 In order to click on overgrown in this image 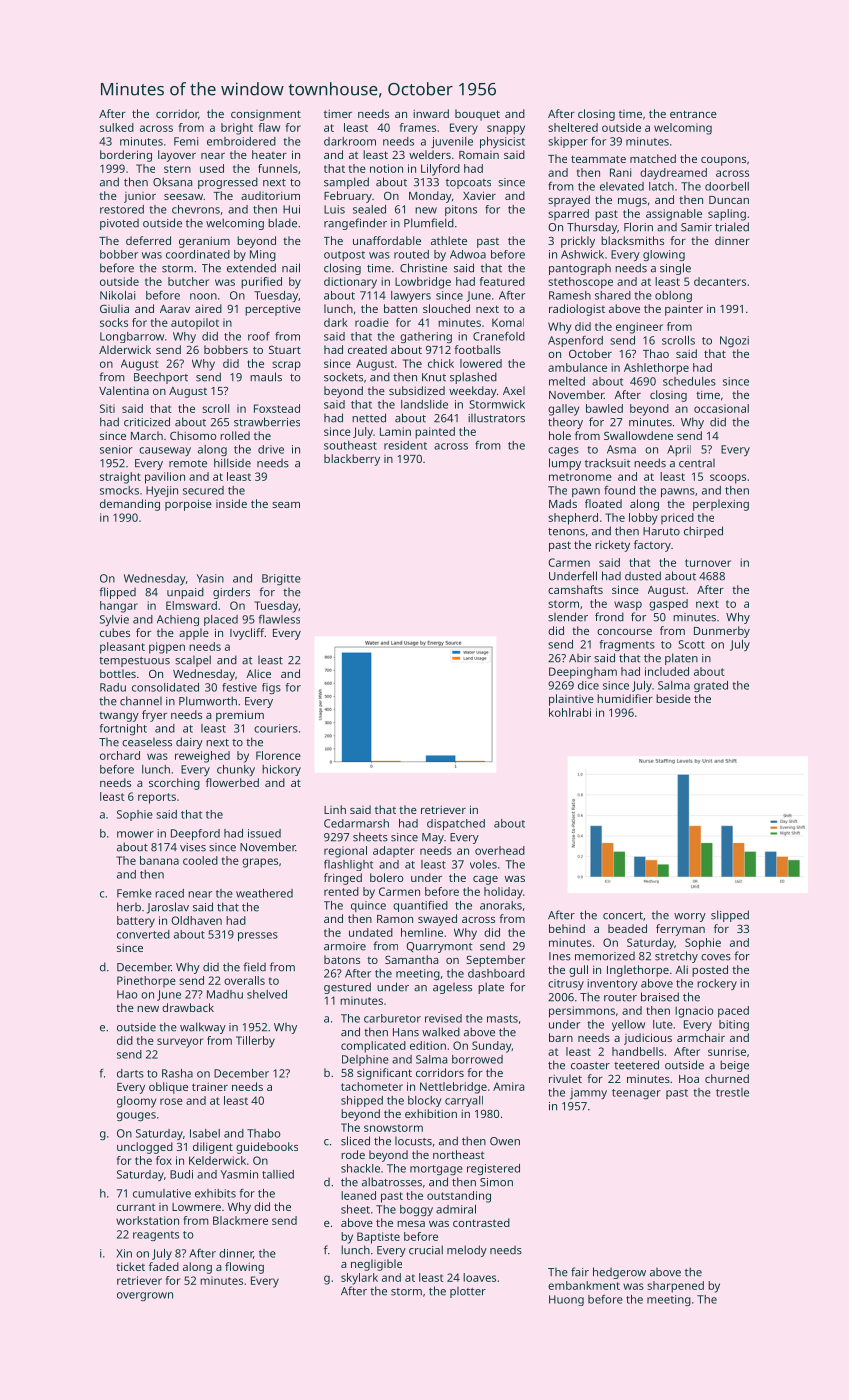, I will do `click(145, 1296)`.
